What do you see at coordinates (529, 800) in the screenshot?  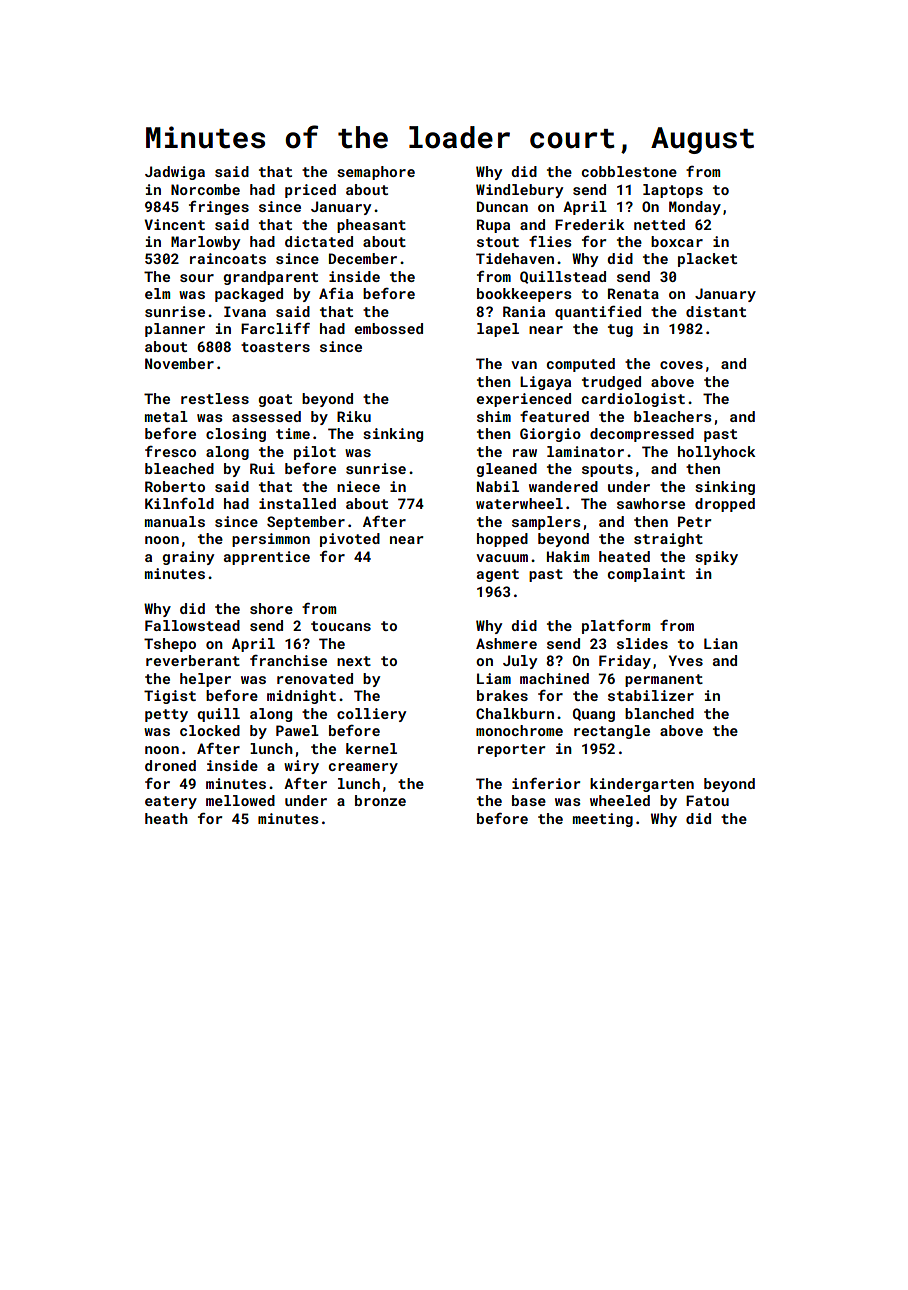 I see `base` at bounding box center [529, 800].
